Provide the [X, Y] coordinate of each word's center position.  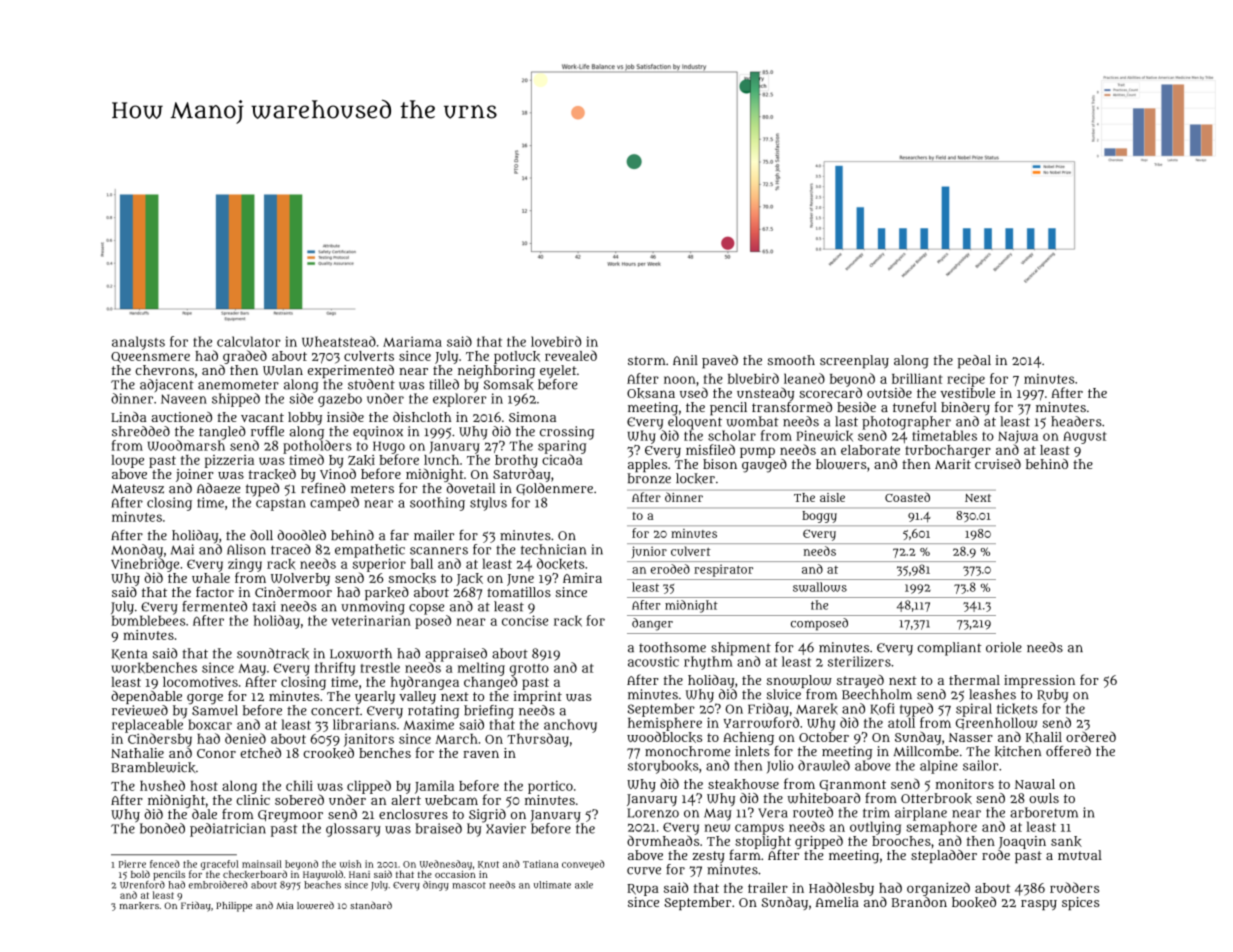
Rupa [643, 890]
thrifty [335, 669]
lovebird [556, 341]
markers [139, 906]
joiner [194, 475]
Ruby [1052, 696]
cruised [998, 464]
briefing [489, 712]
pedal [974, 362]
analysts [138, 343]
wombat [752, 421]
